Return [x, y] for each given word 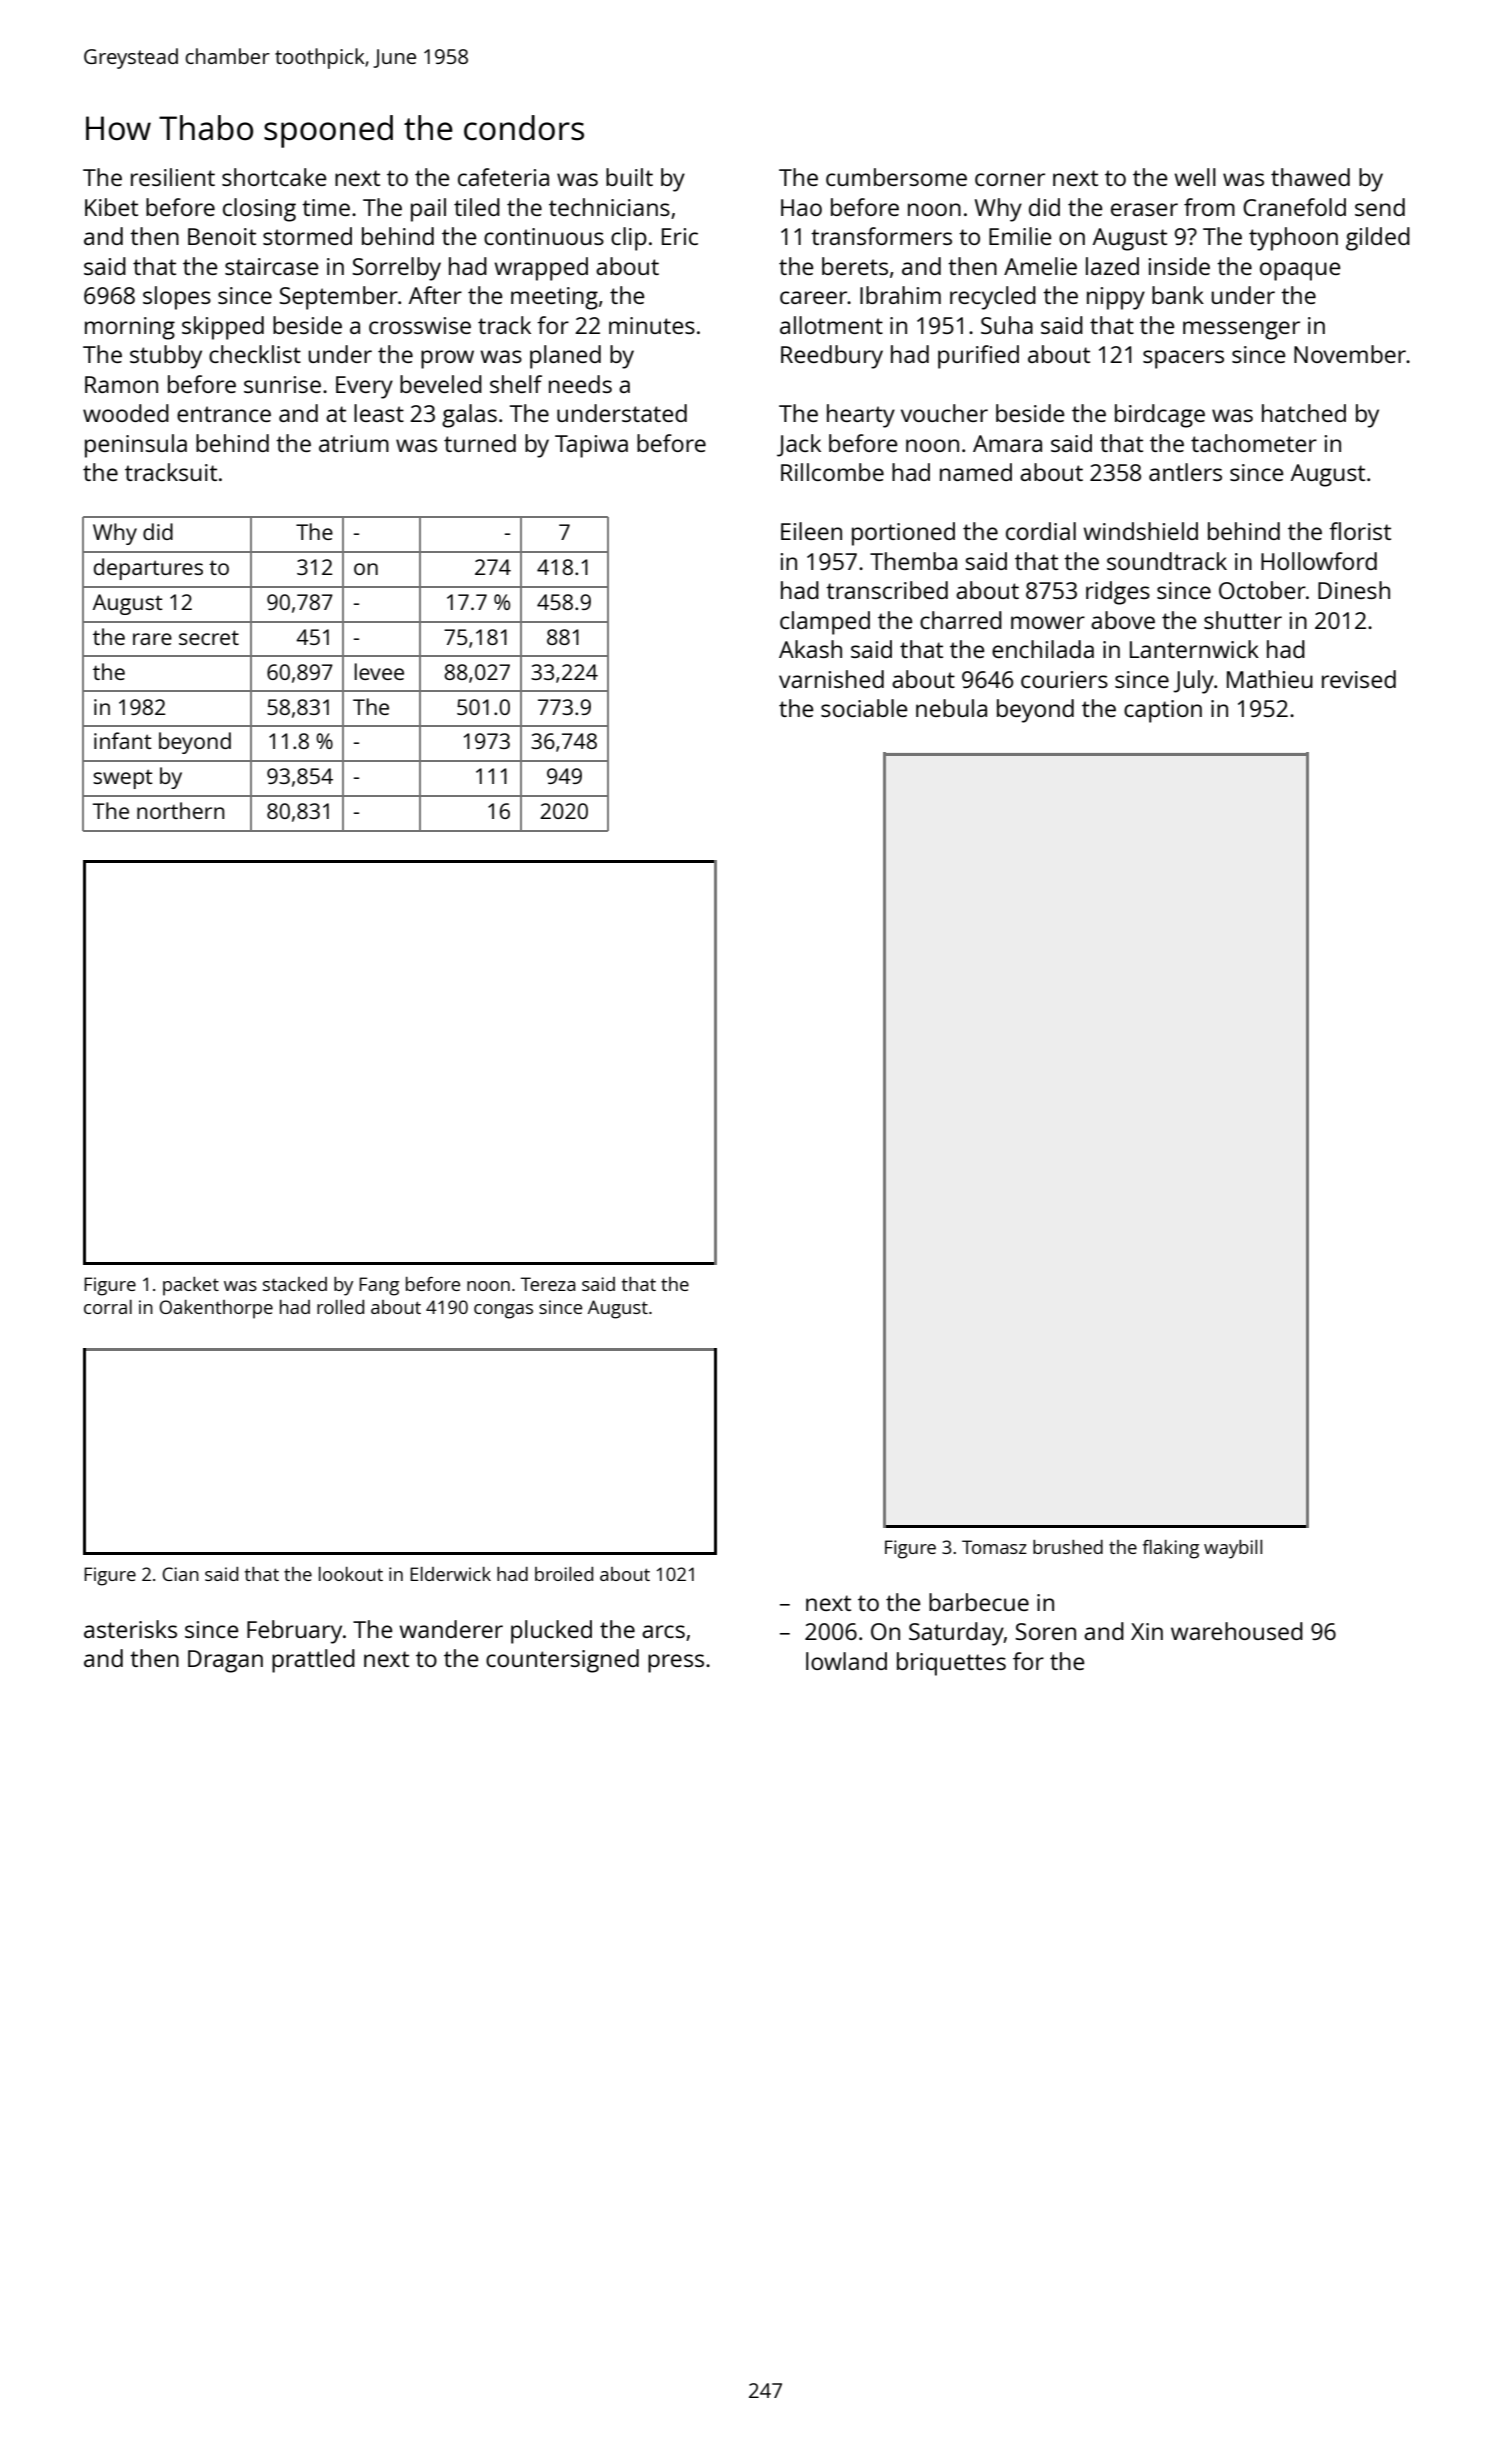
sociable [864, 708]
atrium [354, 443]
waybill [1233, 1549]
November [1350, 354]
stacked [295, 1284]
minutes [652, 325]
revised [1359, 679]
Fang [379, 1286]
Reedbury [832, 357]
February [294, 1632]
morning [130, 328]
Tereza [548, 1284]
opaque [1300, 271]
